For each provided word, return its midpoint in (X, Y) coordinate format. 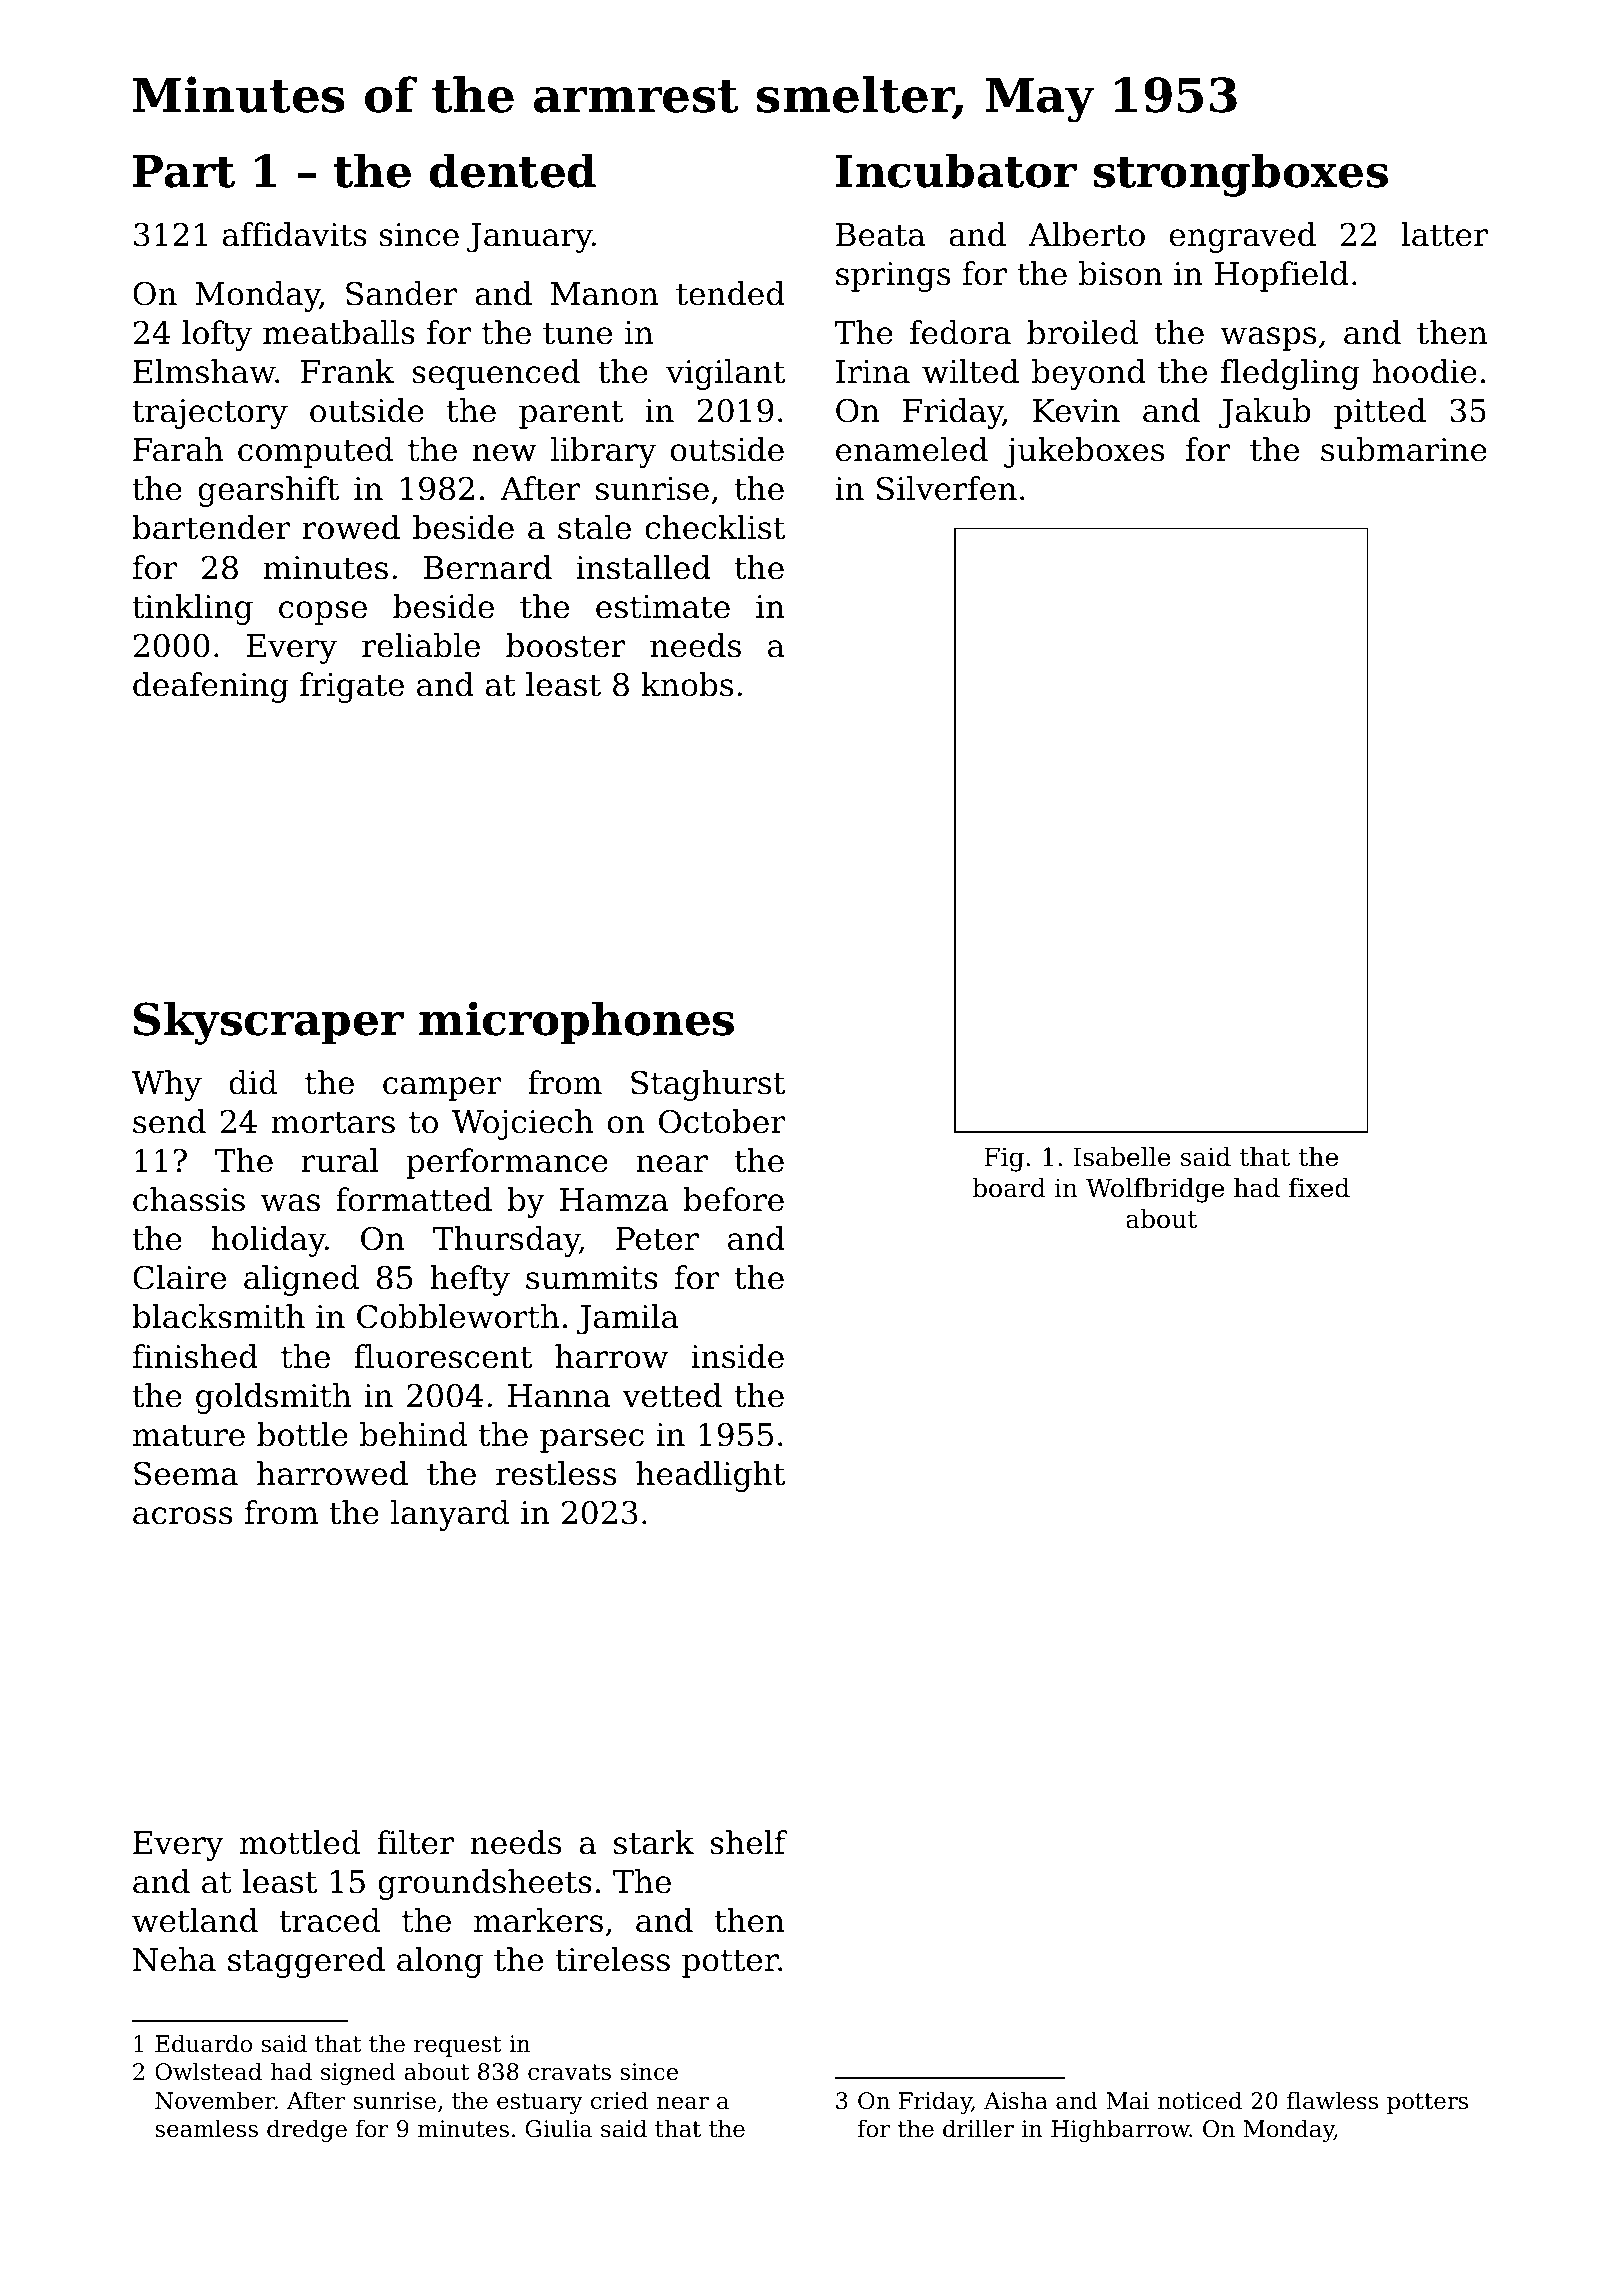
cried (619, 2100)
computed (315, 452)
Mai (1128, 2101)
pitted (1380, 413)
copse (323, 613)
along (440, 1962)
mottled (300, 1842)
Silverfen (947, 488)
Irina (873, 372)
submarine (1404, 449)
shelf (748, 1842)
